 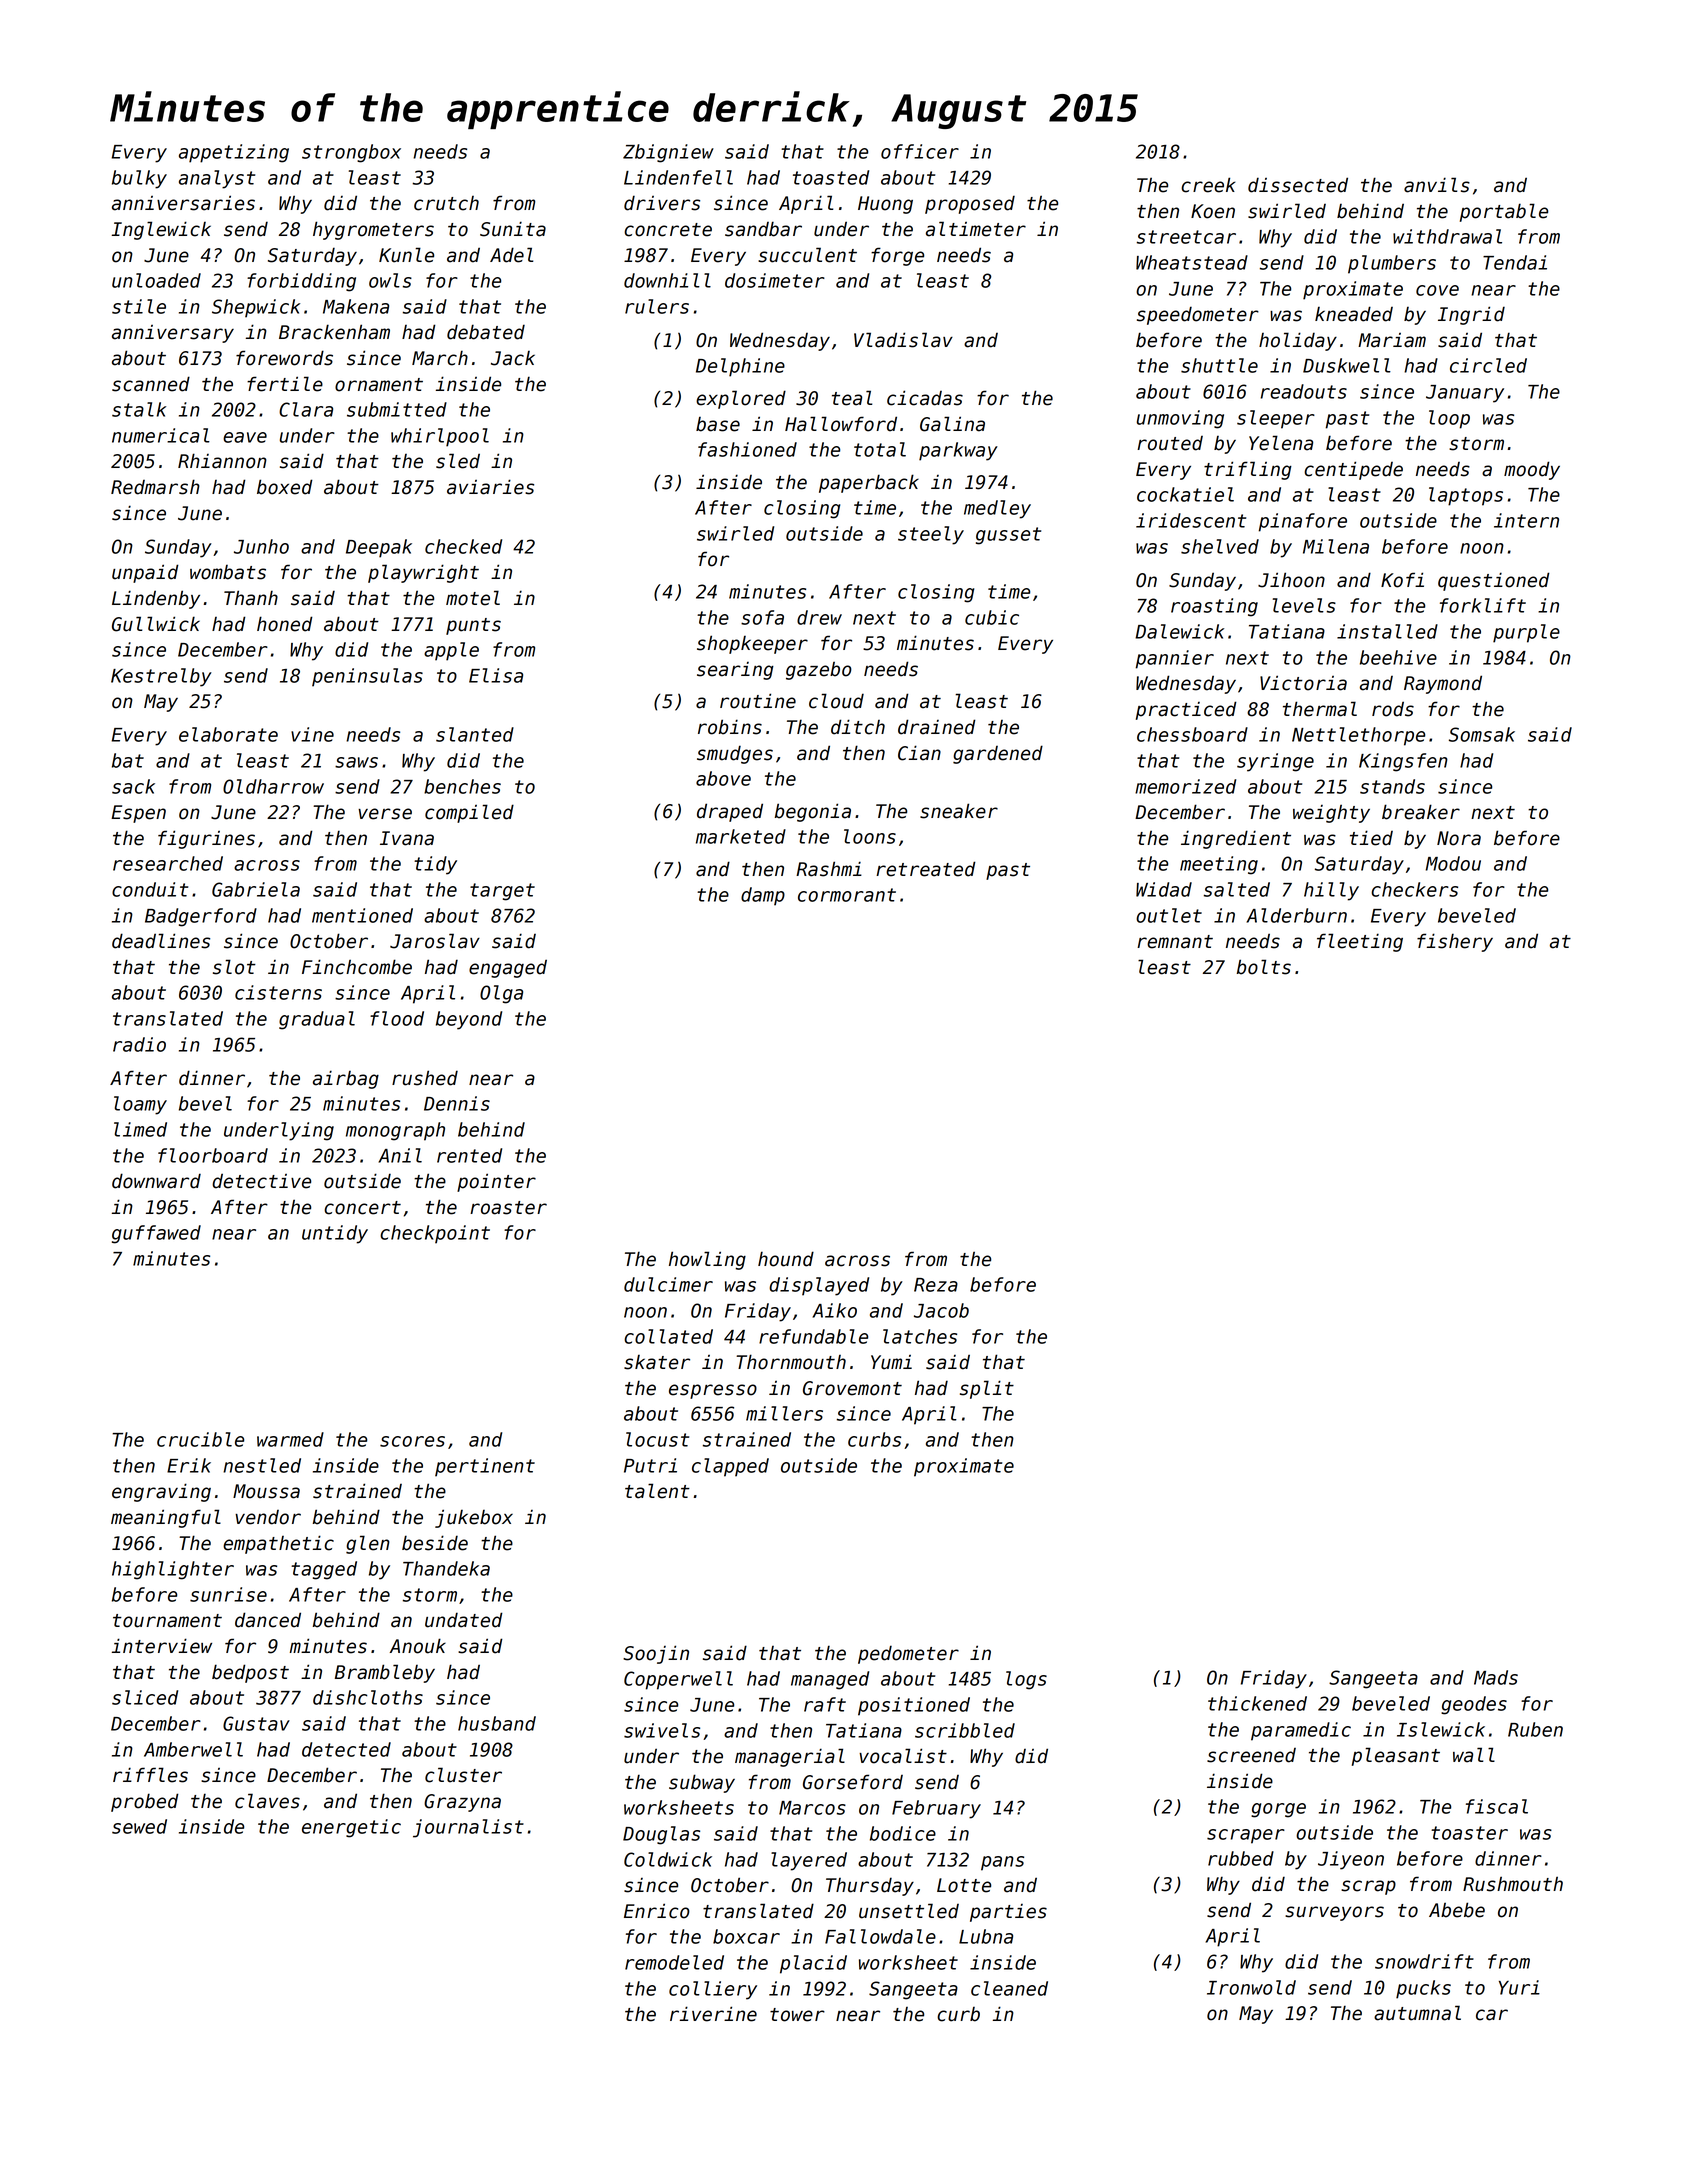 I want to click on appetizing, so click(x=234, y=153).
